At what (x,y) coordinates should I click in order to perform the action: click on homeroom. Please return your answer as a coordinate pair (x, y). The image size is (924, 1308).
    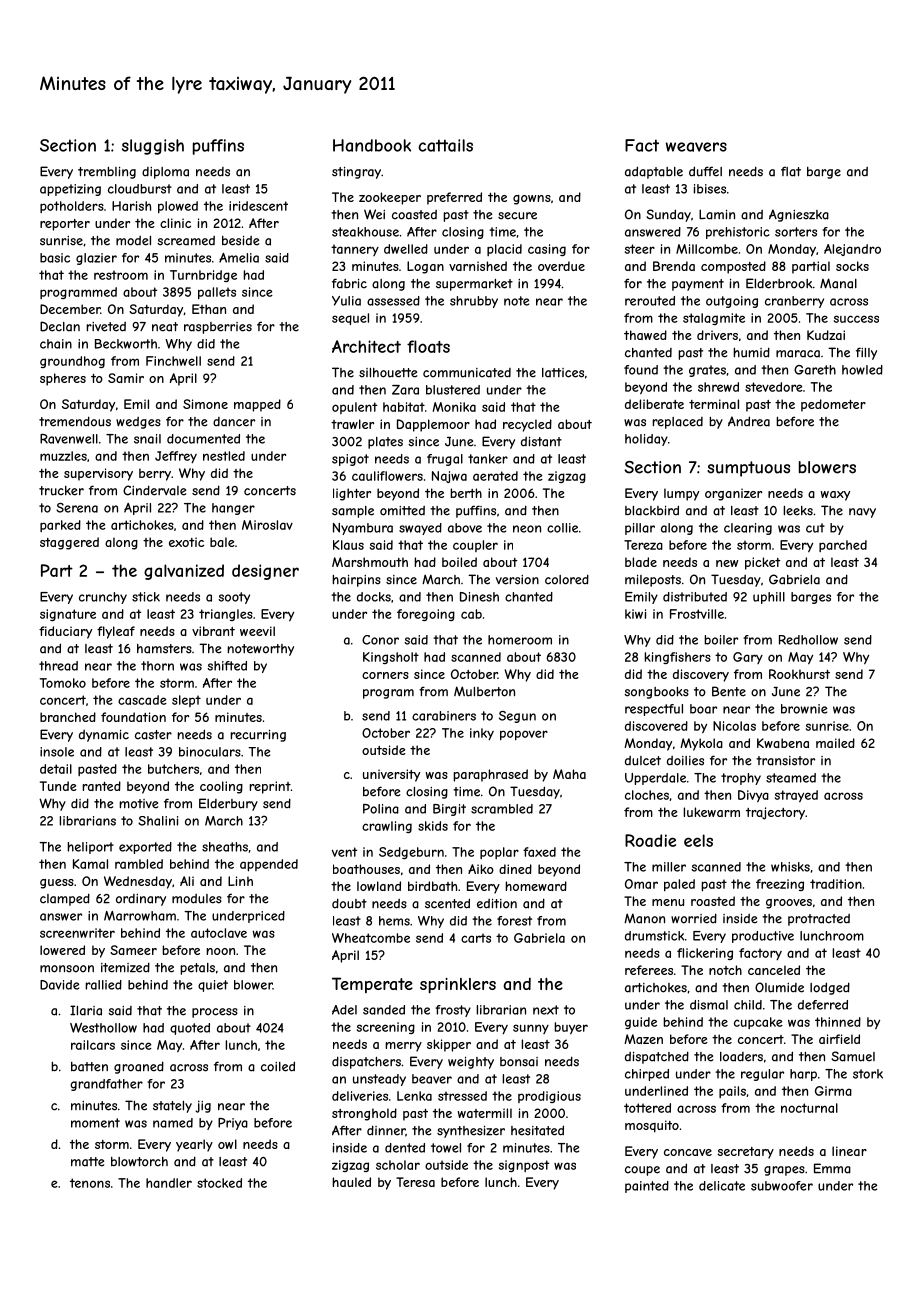
    Looking at the image, I should click on (520, 640).
